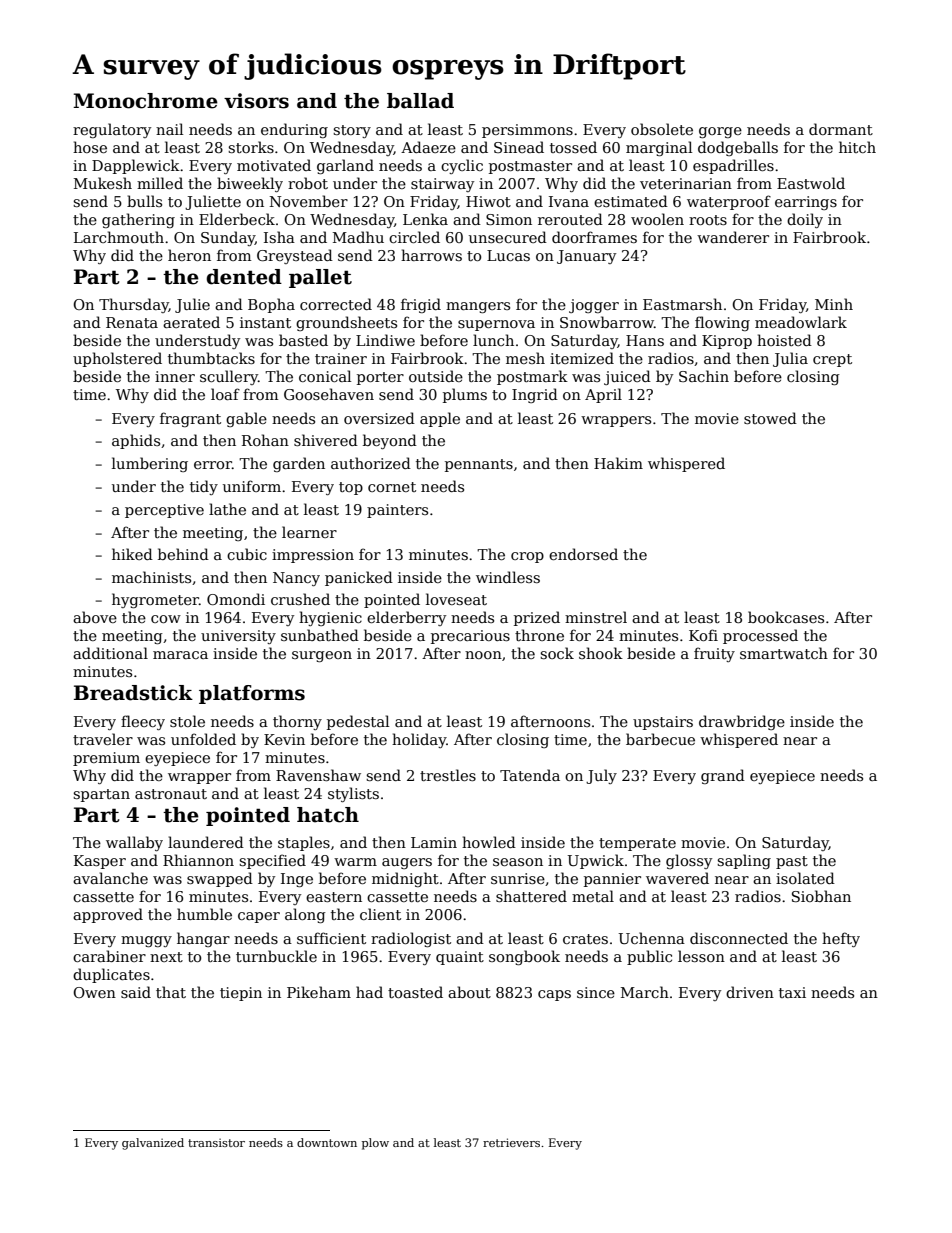  What do you see at coordinates (132, 554) in the page?
I see `hiked` at bounding box center [132, 554].
